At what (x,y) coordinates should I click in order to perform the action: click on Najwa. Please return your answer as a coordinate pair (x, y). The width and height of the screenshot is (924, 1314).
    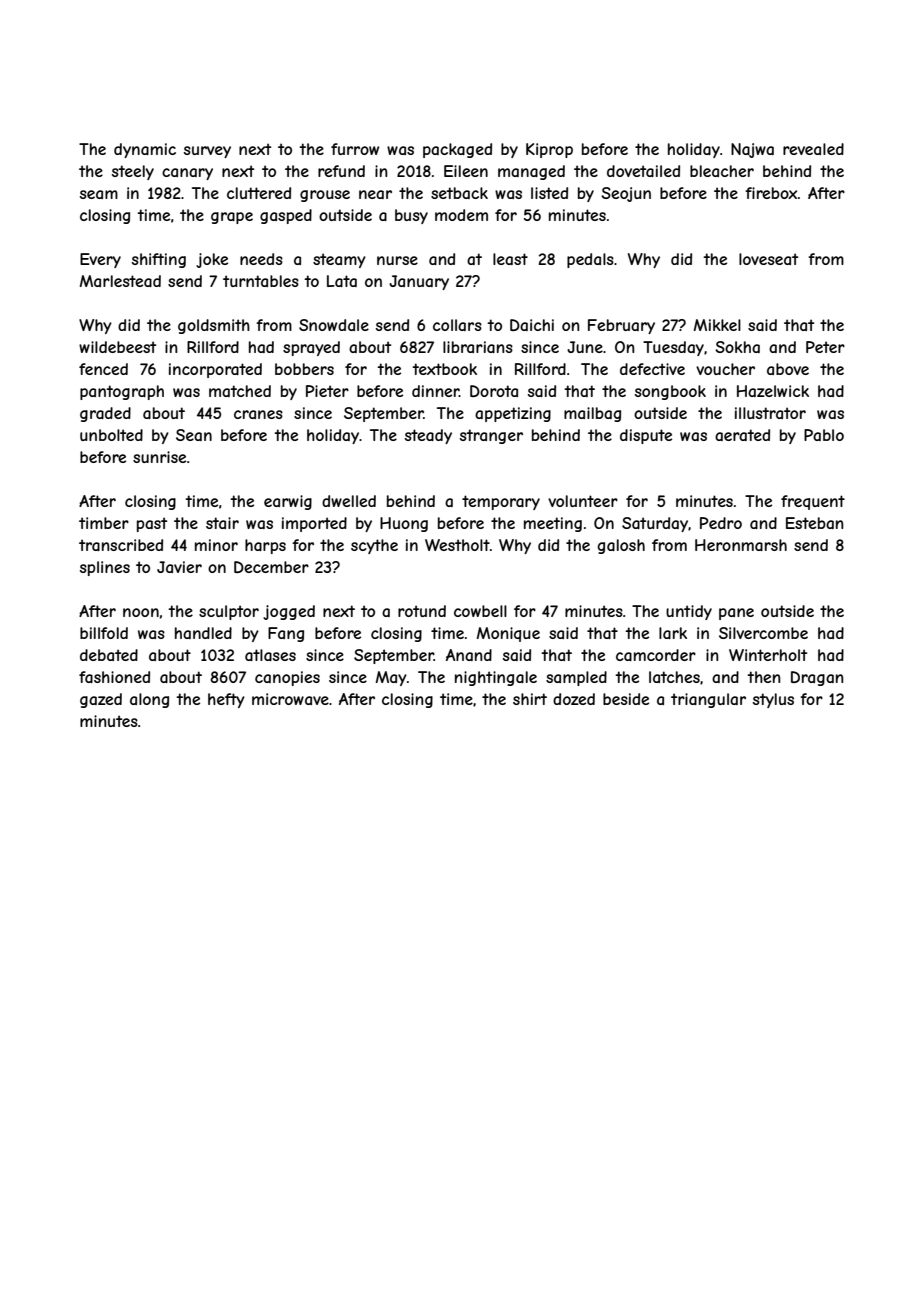
    Looking at the image, I should click on (752, 150).
